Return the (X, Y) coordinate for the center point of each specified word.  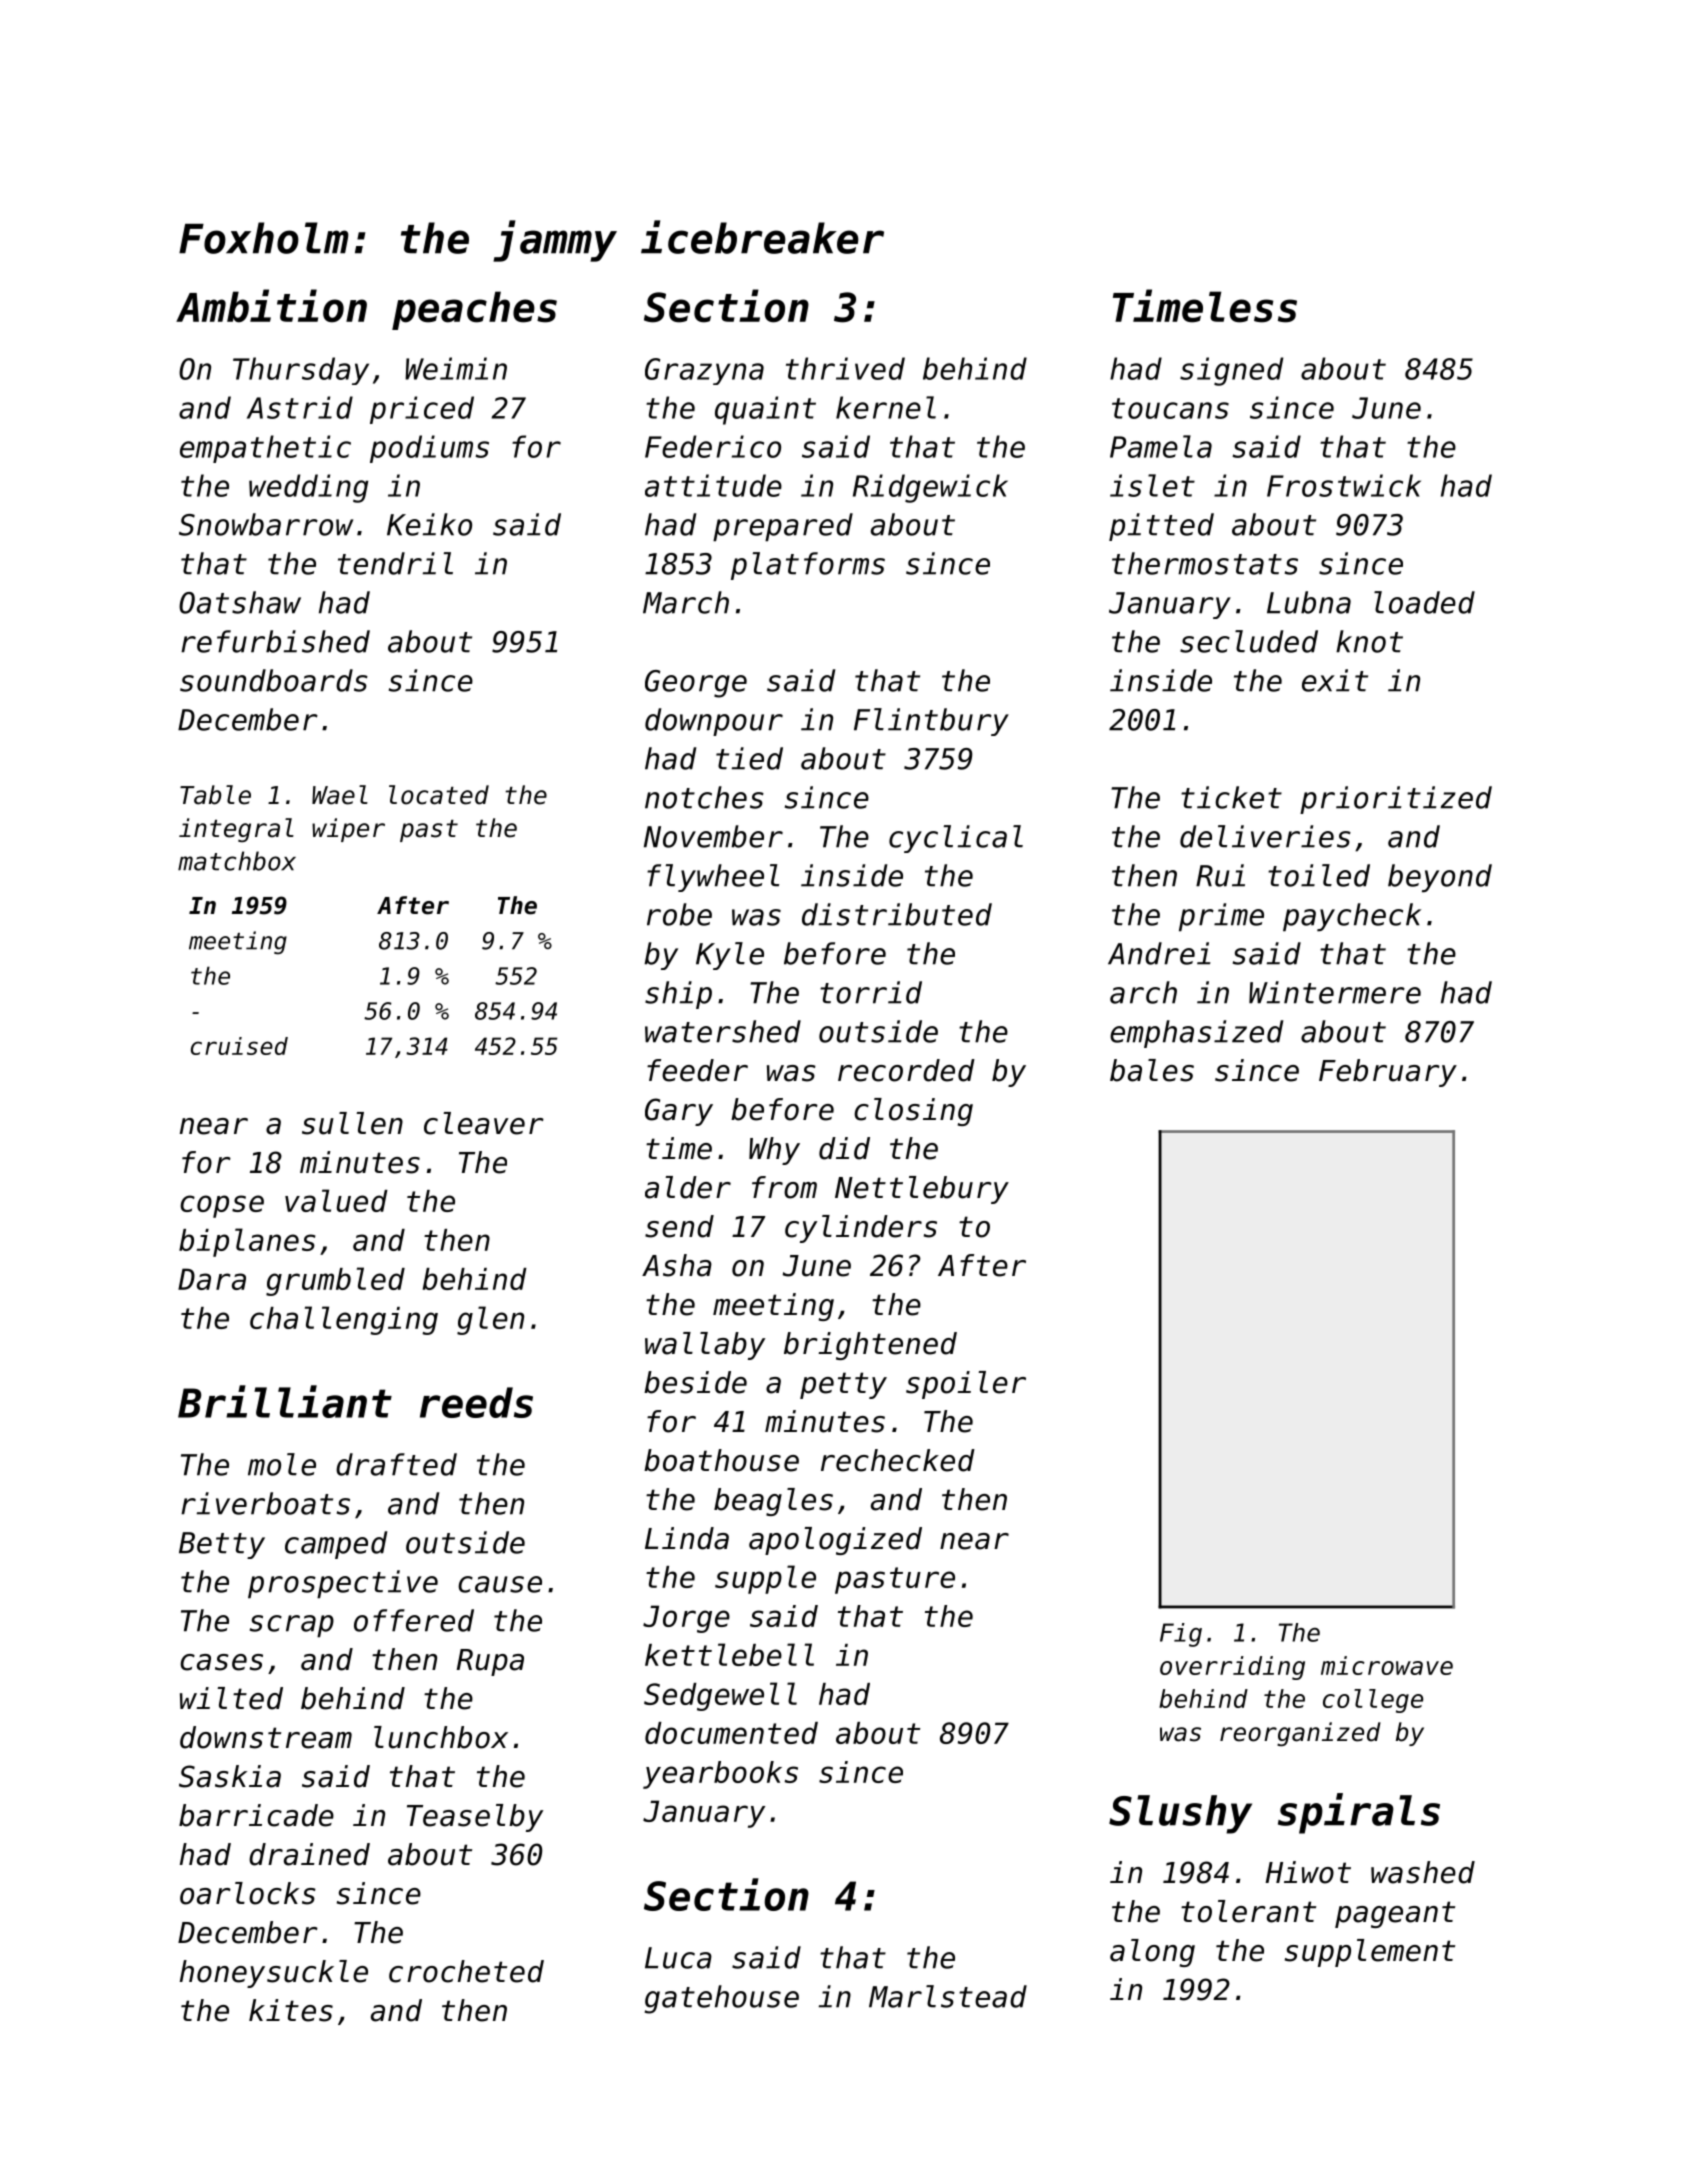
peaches (474, 310)
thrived (845, 368)
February (1388, 1073)
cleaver (484, 1123)
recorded (906, 1070)
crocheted (466, 1971)
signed (1231, 371)
